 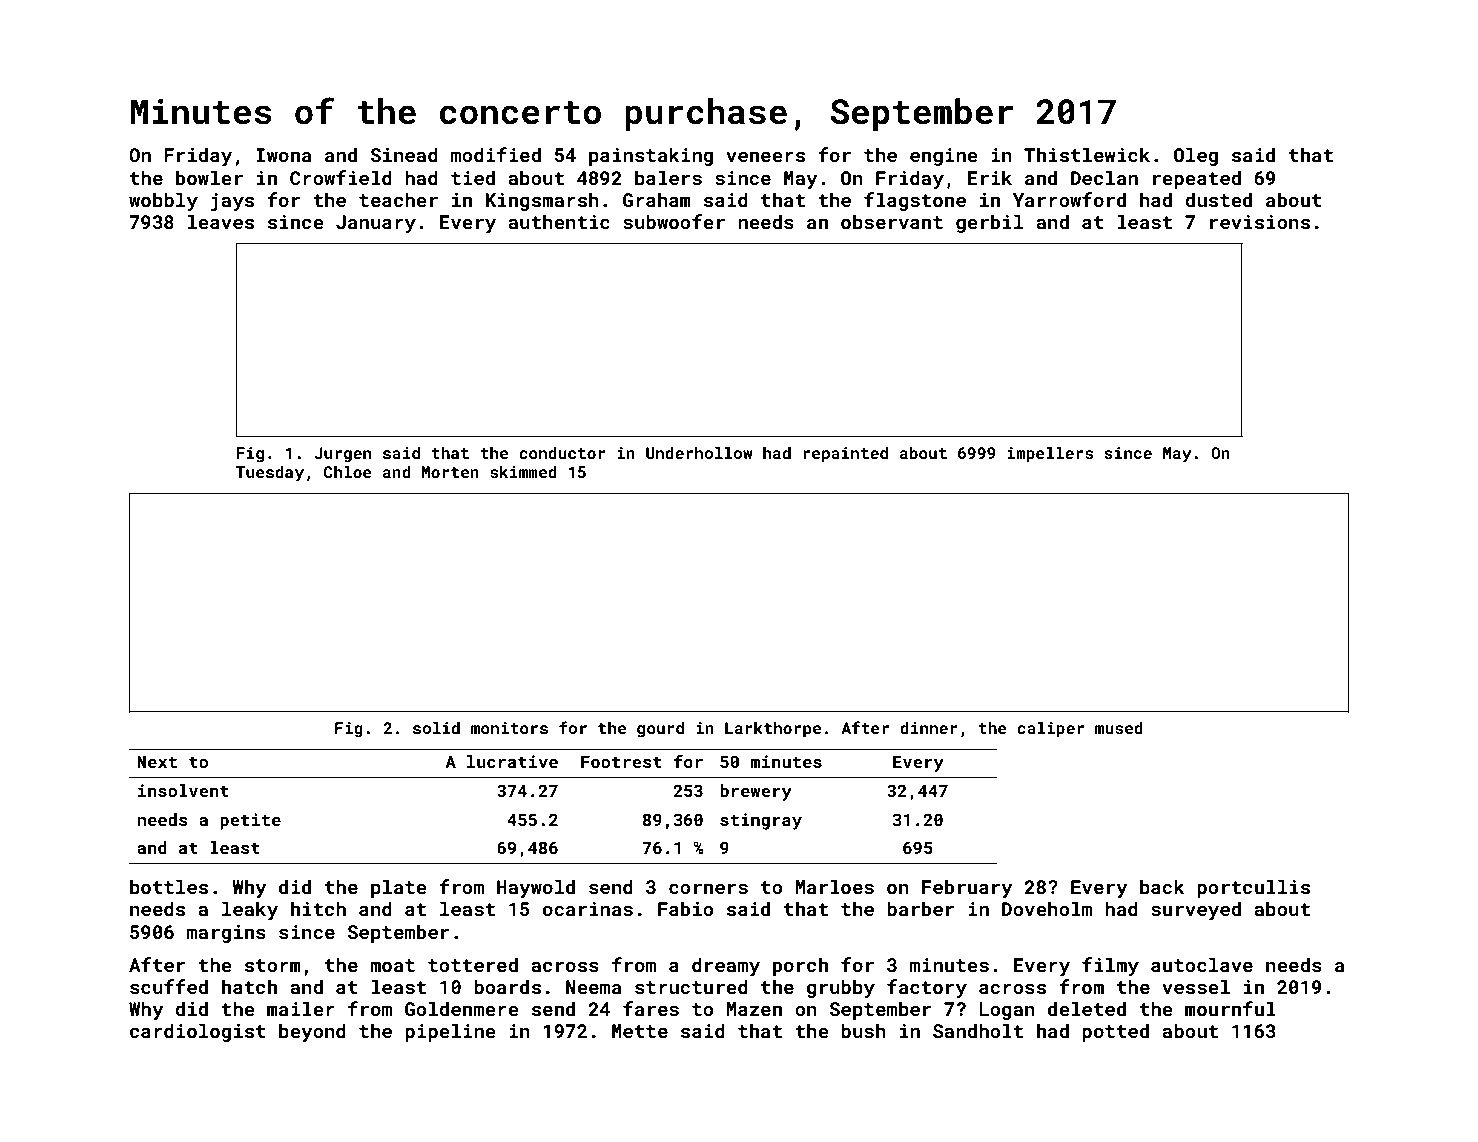 I want to click on impellers, so click(x=1050, y=455).
